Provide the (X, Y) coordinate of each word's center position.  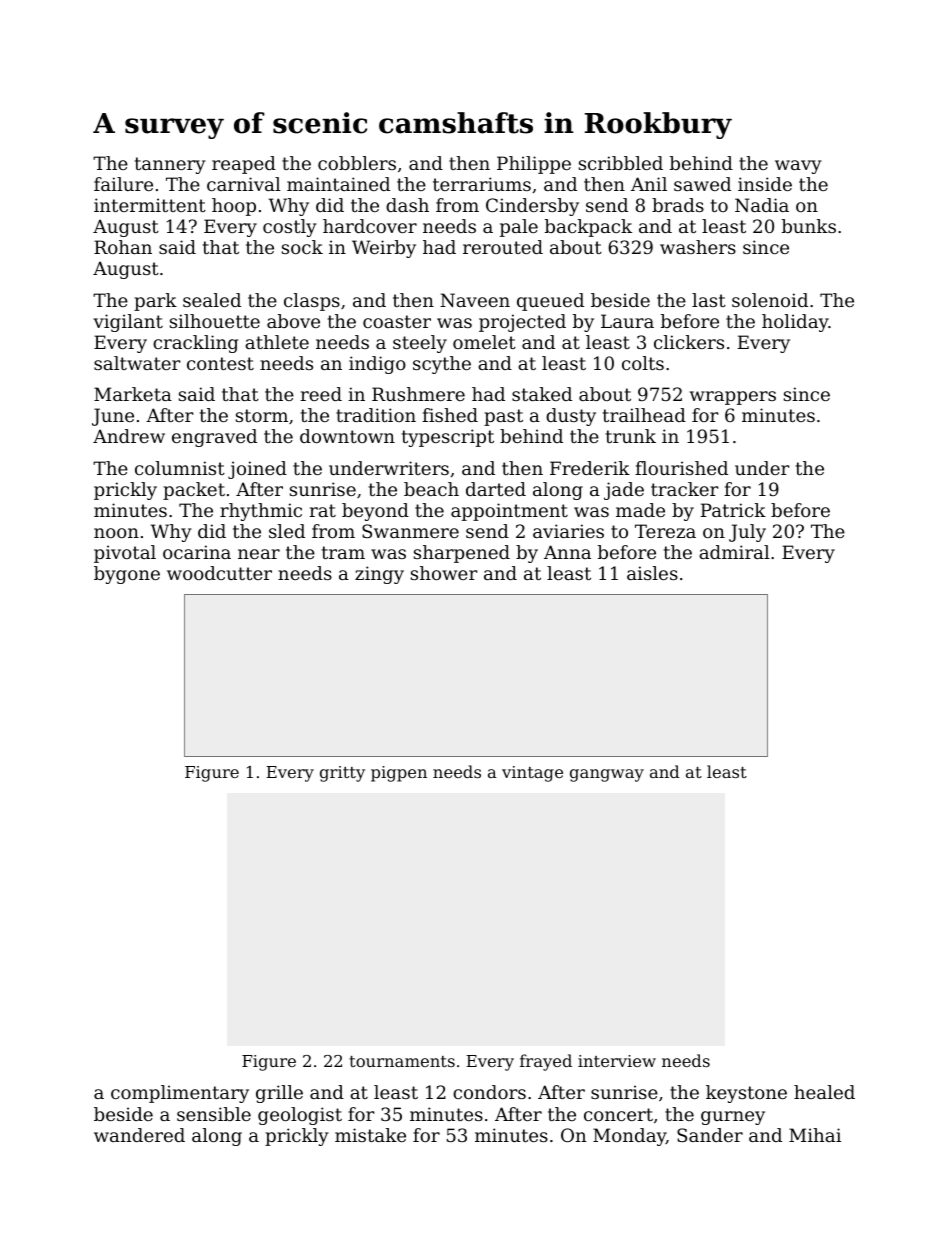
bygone (127, 575)
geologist (300, 1116)
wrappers (733, 398)
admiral (734, 552)
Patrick (733, 510)
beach (431, 489)
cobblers (357, 163)
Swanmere (410, 531)
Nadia (762, 205)
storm (262, 415)
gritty (342, 774)
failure (123, 184)
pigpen (399, 774)
